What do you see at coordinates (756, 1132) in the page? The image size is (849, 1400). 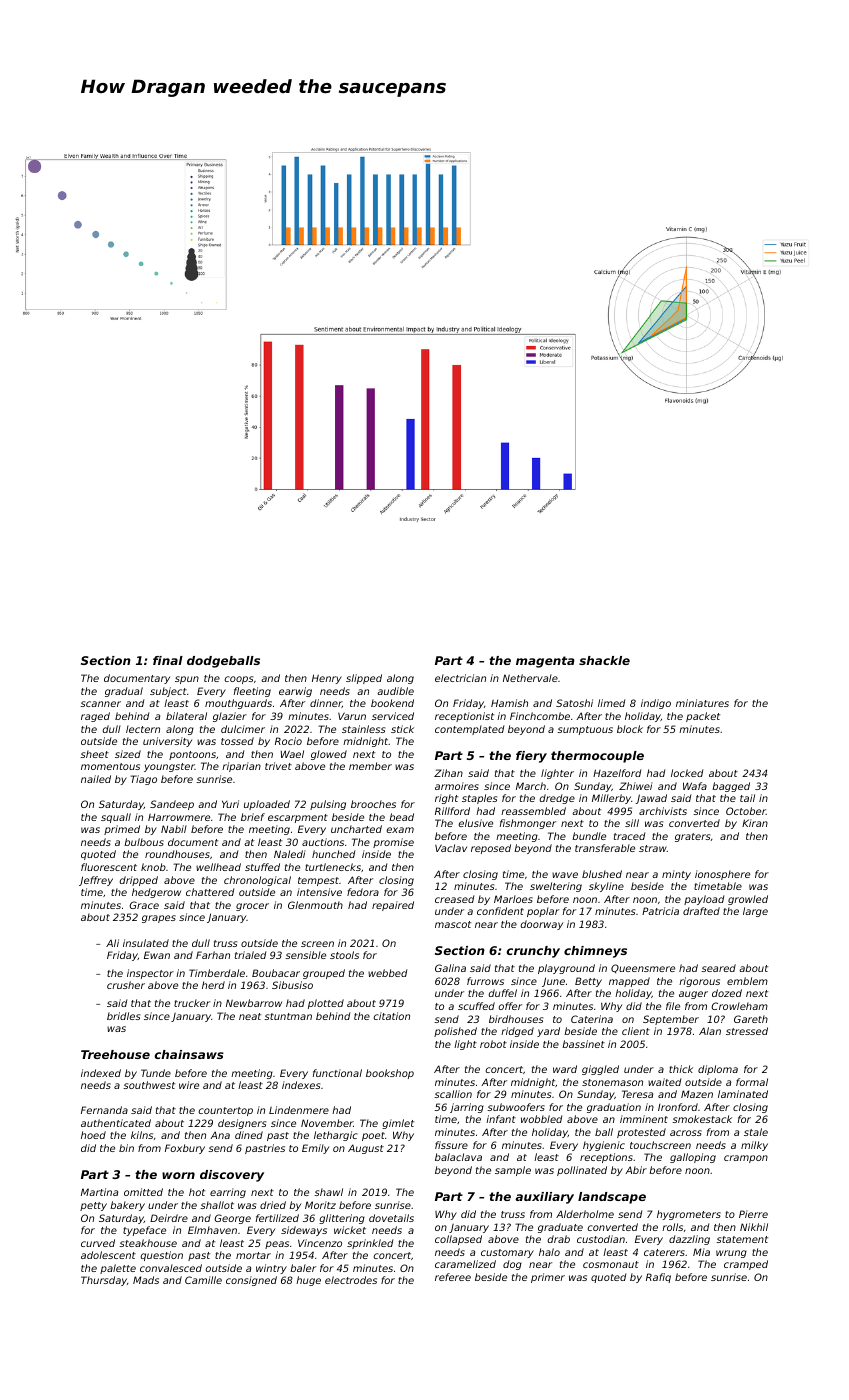 I see `stale` at bounding box center [756, 1132].
